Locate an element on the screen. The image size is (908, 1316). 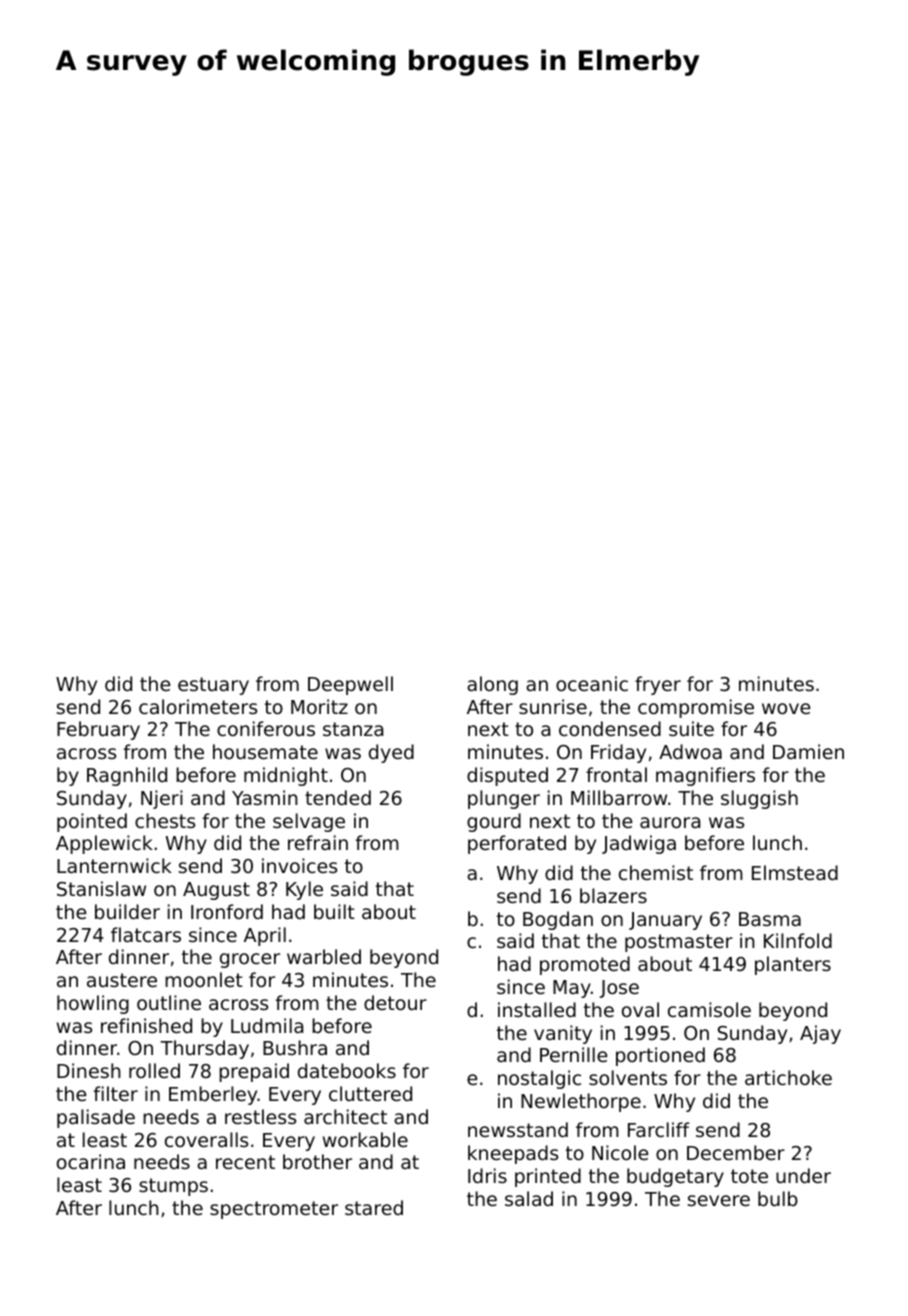
Bushra is located at coordinates (295, 1047).
